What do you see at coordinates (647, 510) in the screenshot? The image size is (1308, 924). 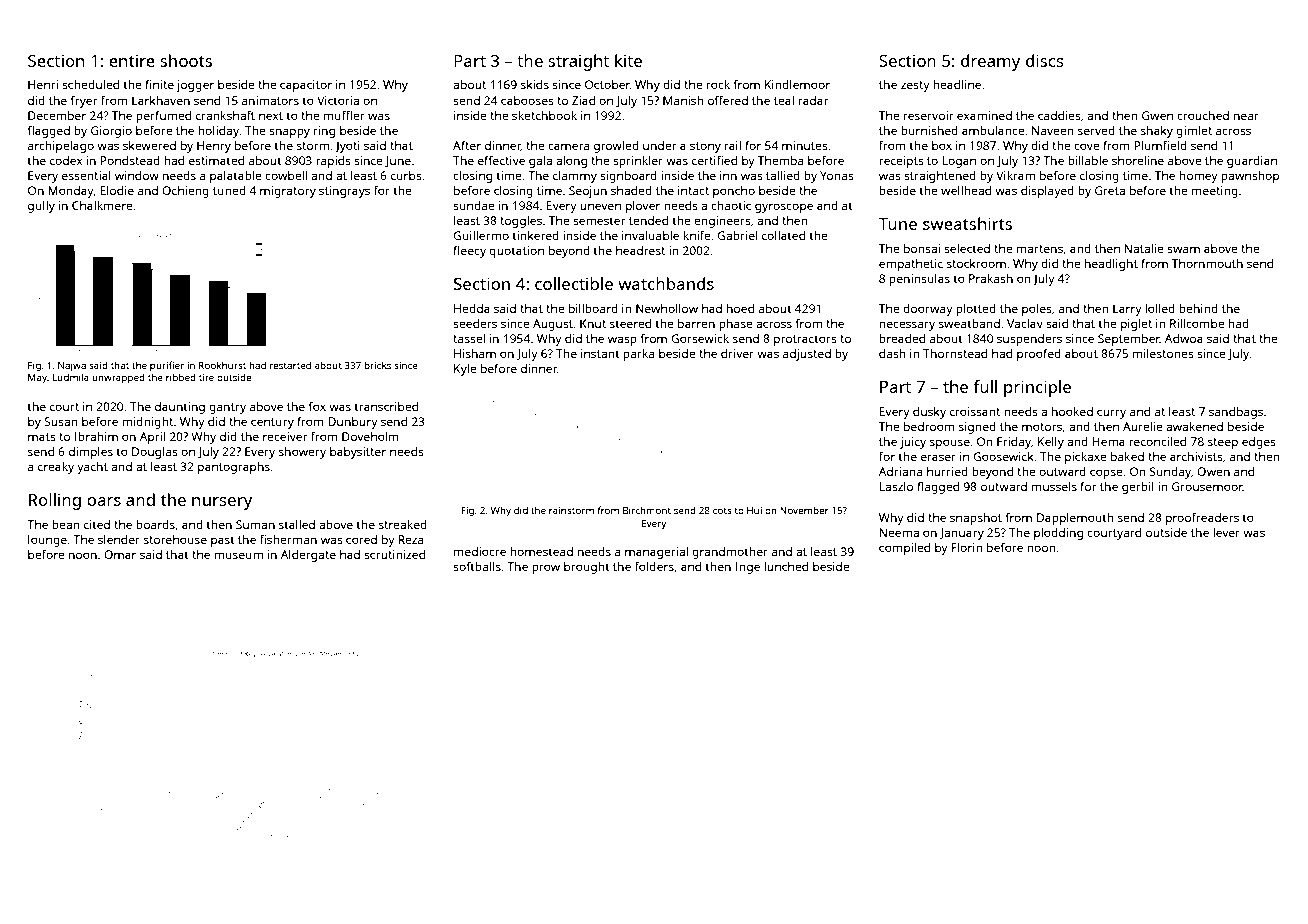 I see `Birchmont` at bounding box center [647, 510].
